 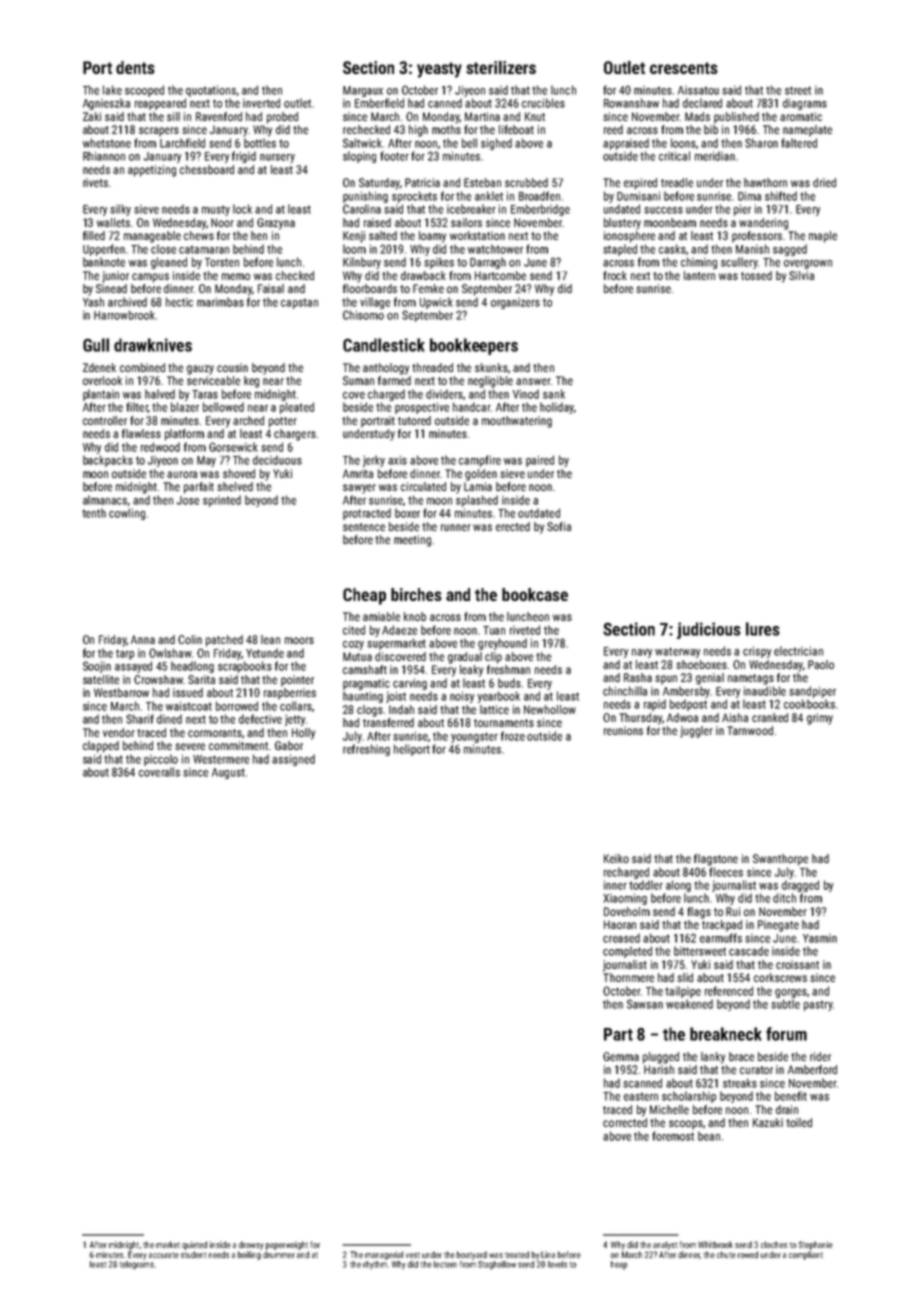 I want to click on holiday, so click(x=557, y=408).
